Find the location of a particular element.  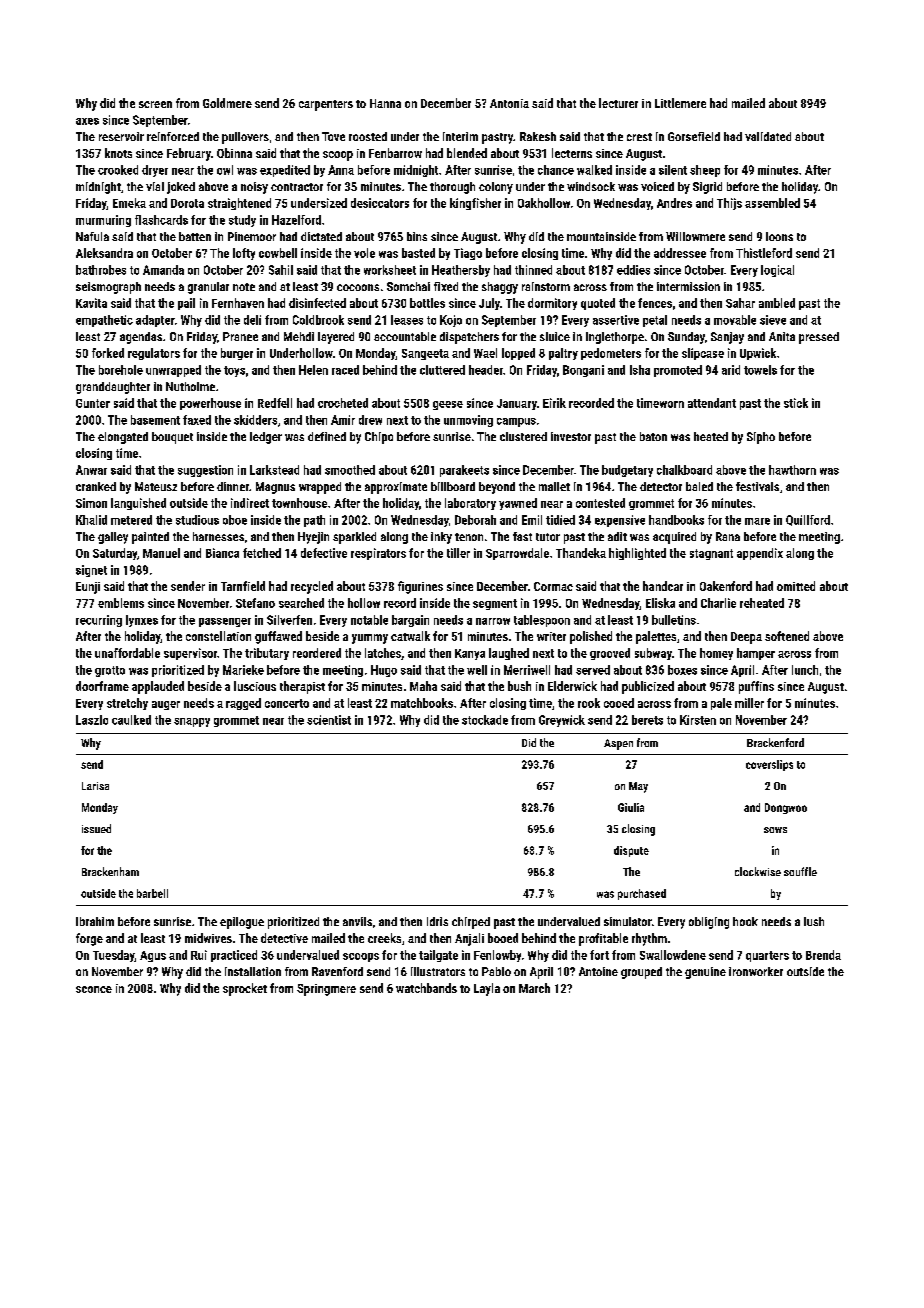

stockade is located at coordinates (485, 720).
